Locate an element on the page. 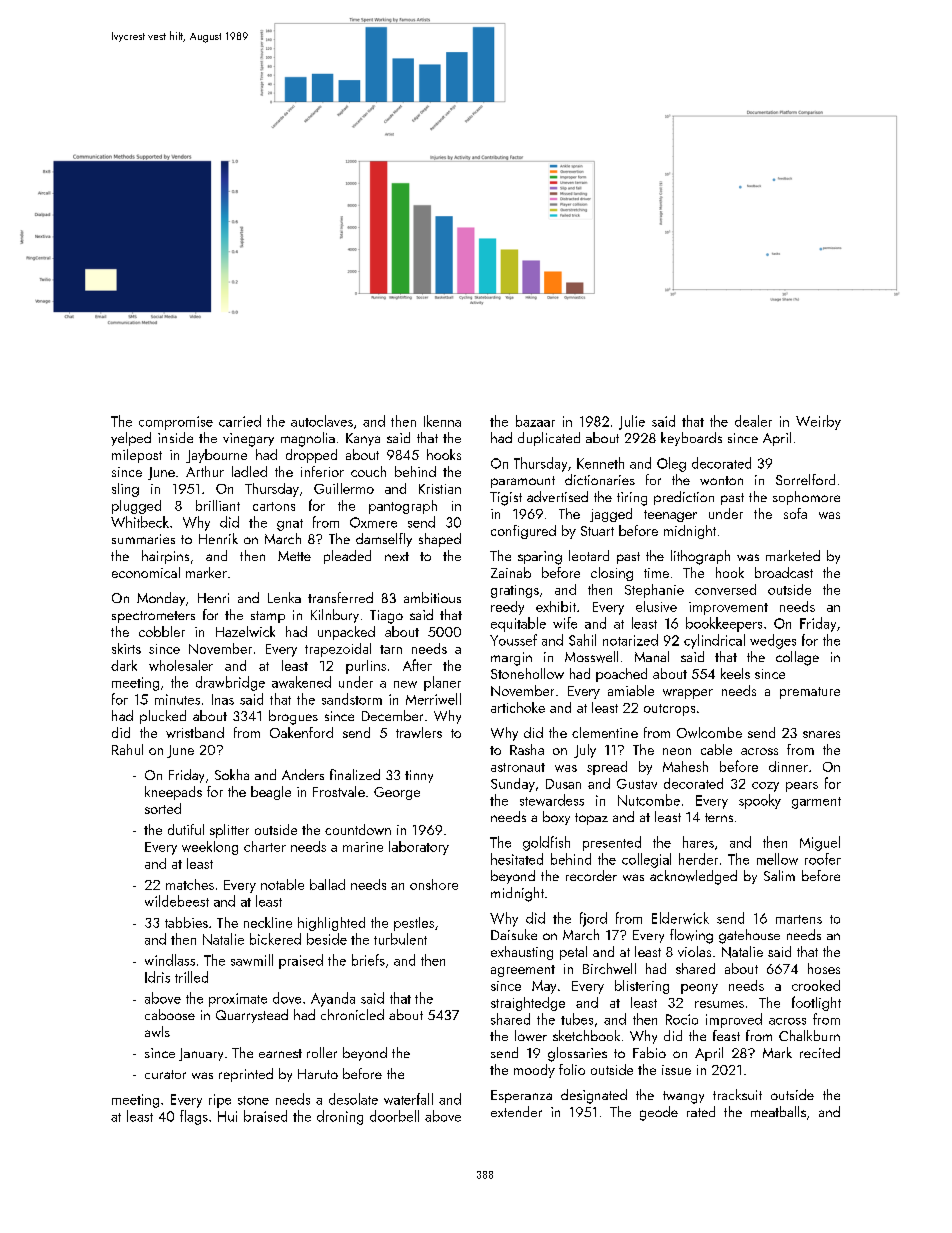 The image size is (952, 1233). dealer is located at coordinates (753, 421).
